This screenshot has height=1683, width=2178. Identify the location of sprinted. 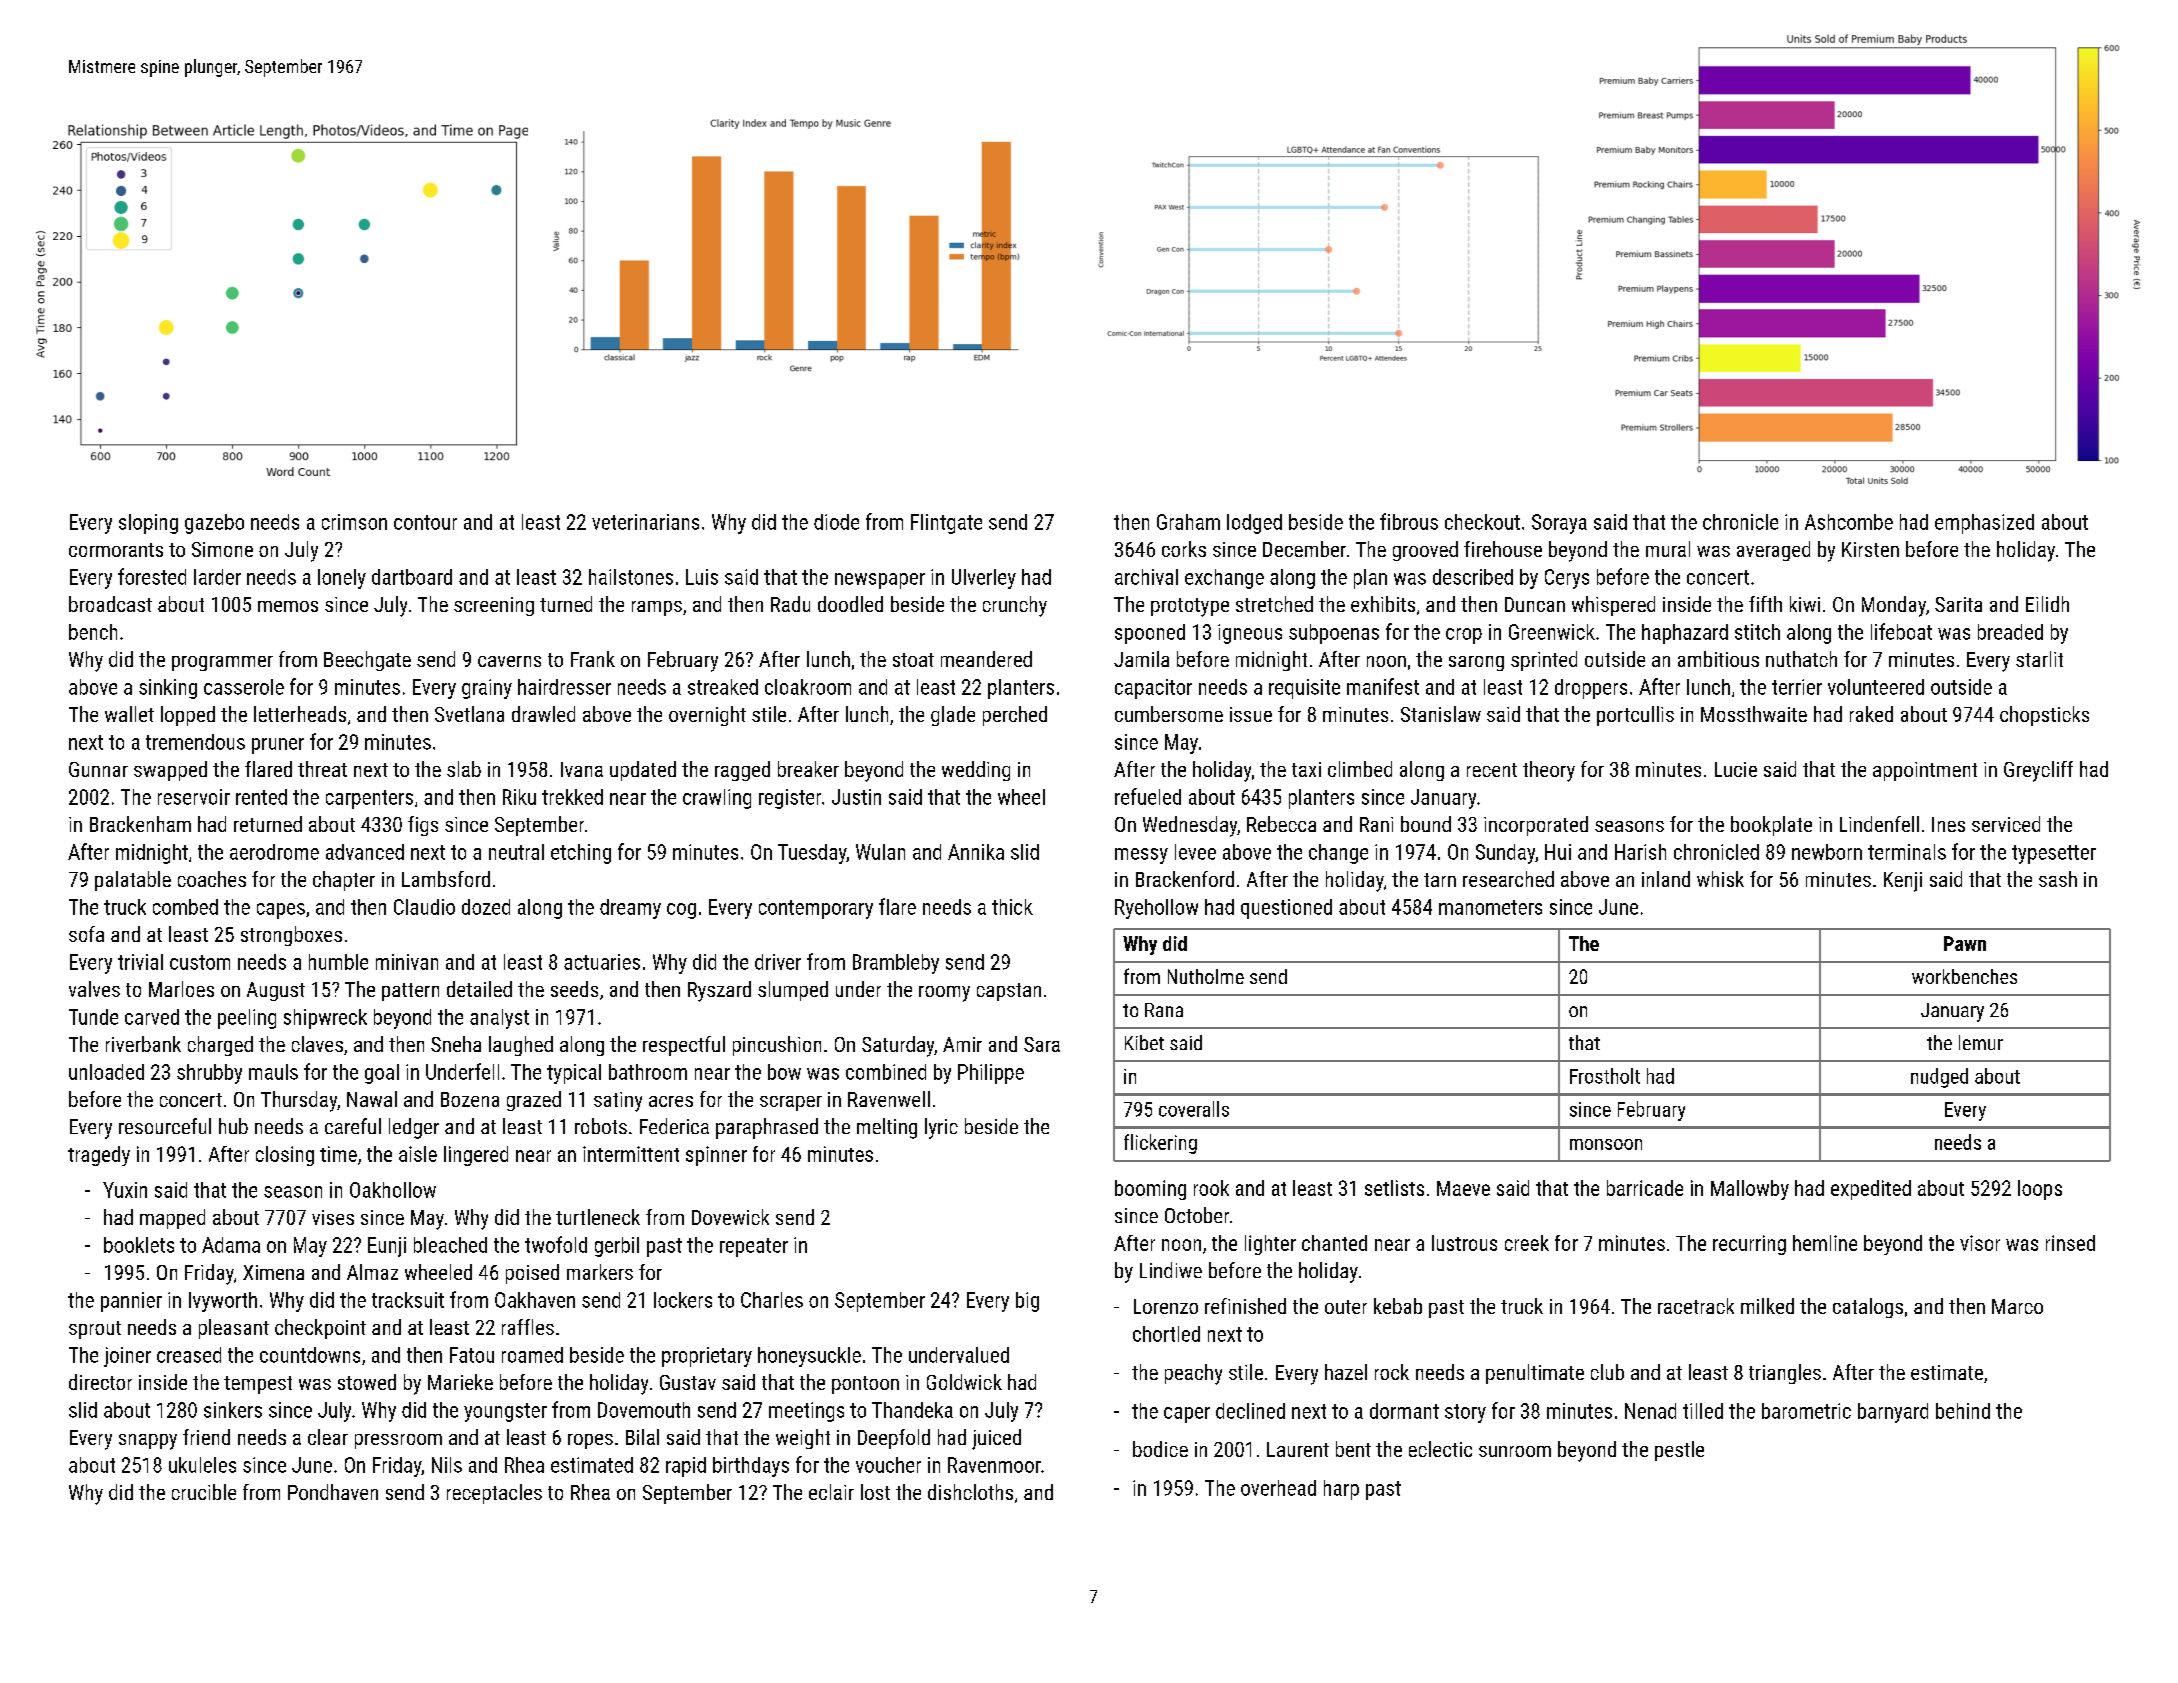
(1544, 661).
